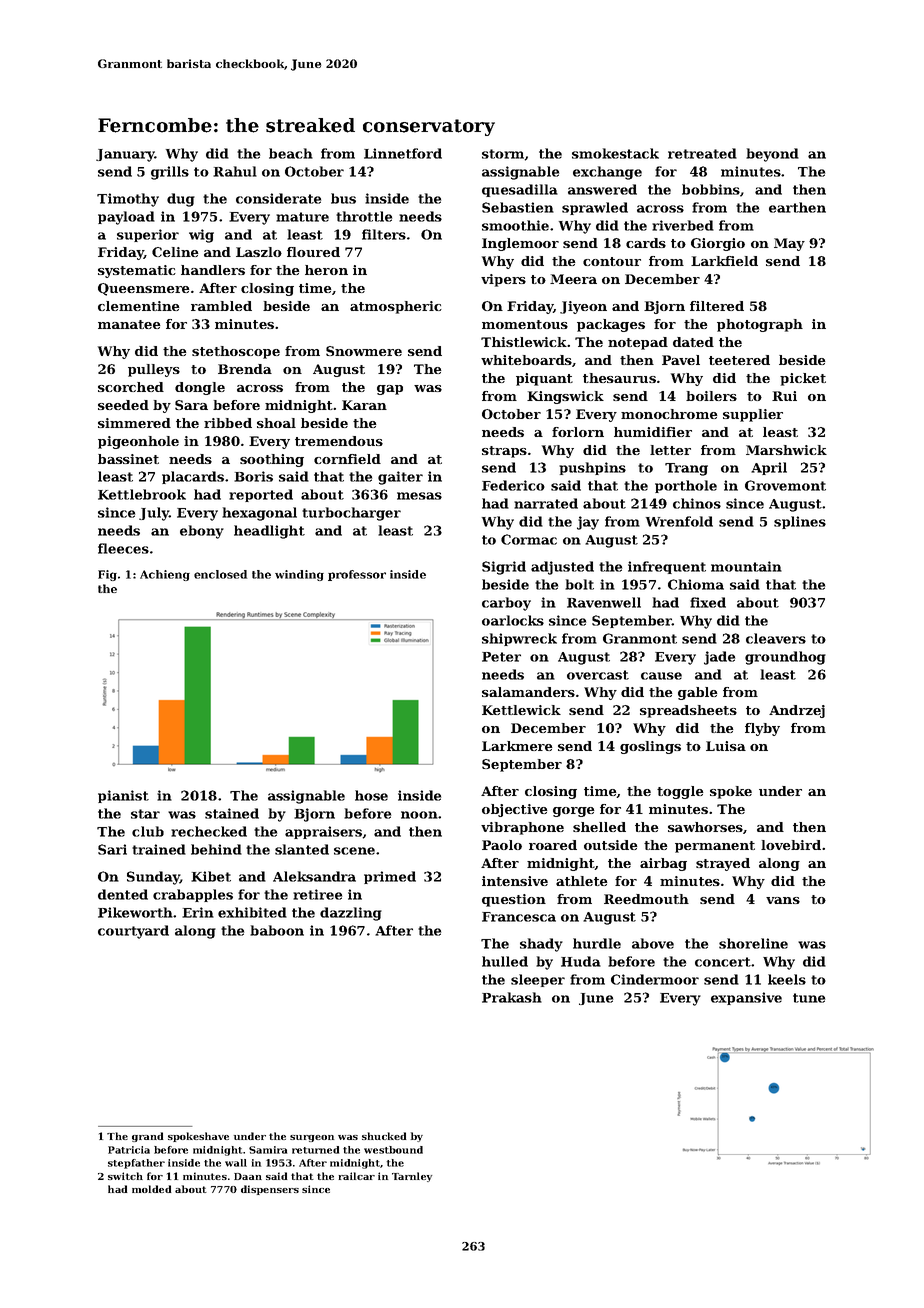  Describe the element at coordinates (615, 153) in the screenshot. I see `smokestack` at that location.
